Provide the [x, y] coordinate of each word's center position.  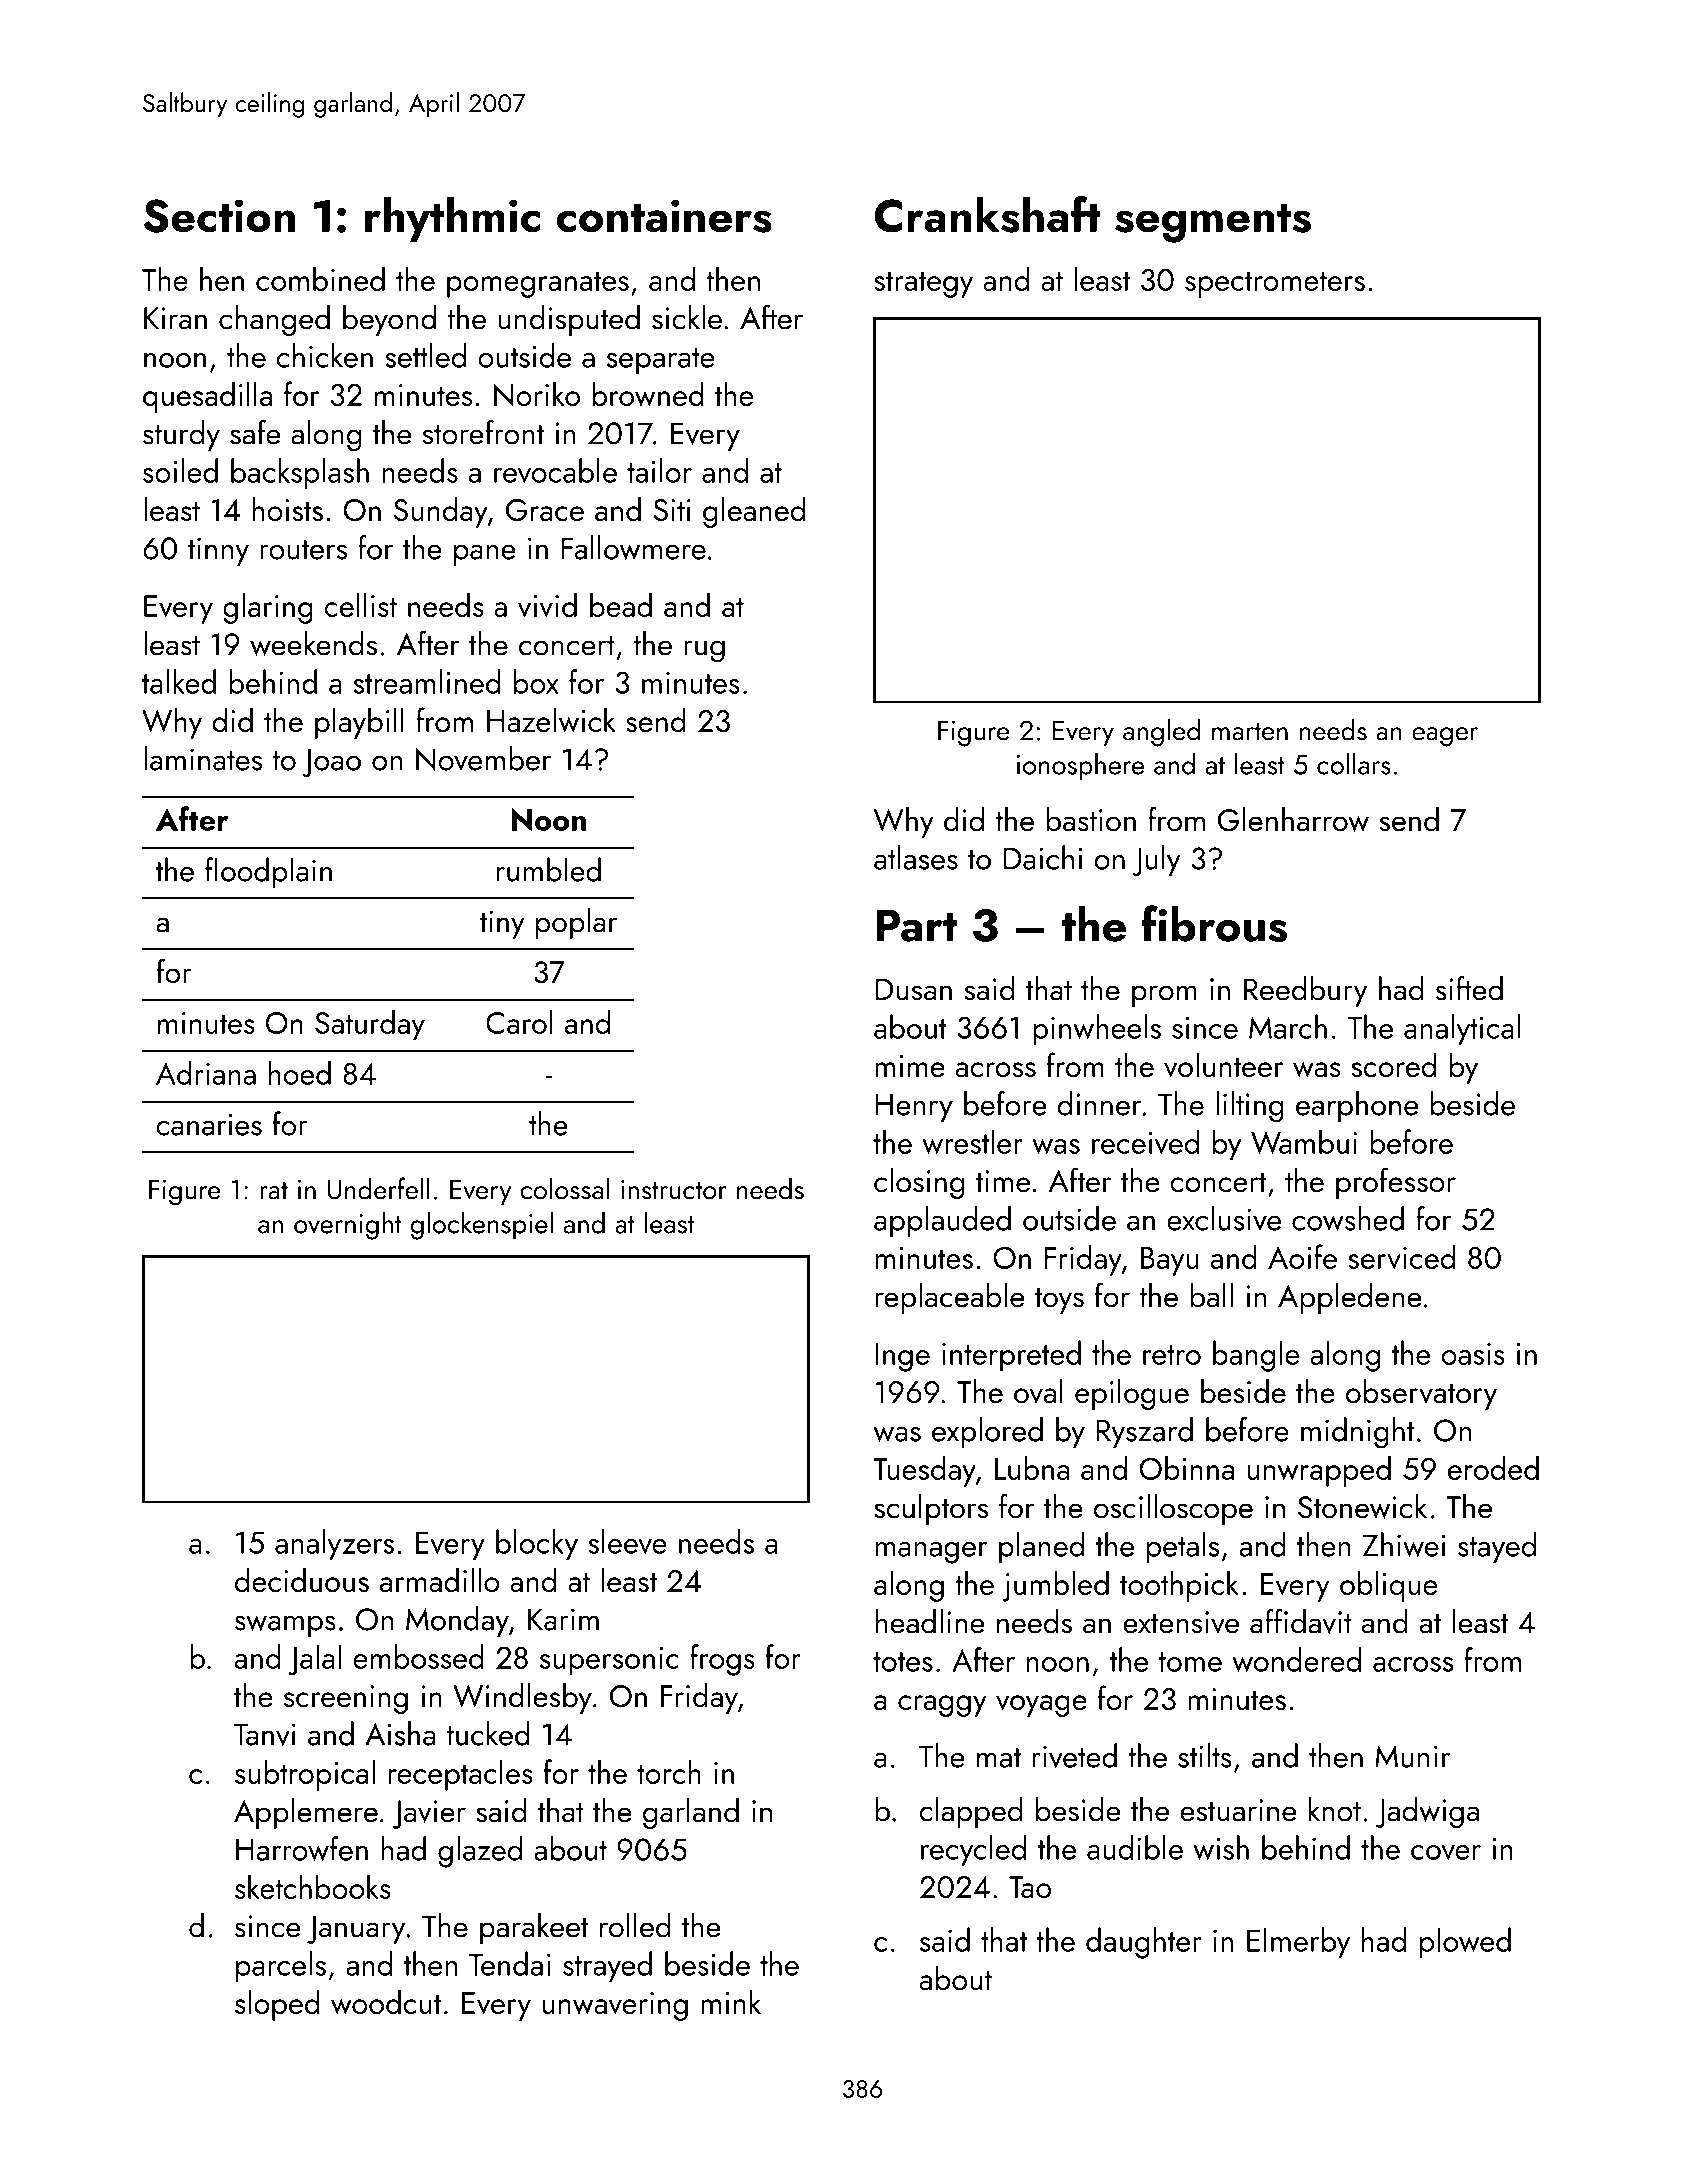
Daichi [1043, 857]
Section [219, 216]
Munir [1412, 1756]
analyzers [334, 1545]
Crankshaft [988, 214]
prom [1164, 996]
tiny [502, 924]
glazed [480, 1852]
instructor [674, 1190]
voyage [1041, 1706]
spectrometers [1275, 284]
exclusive [1224, 1218]
